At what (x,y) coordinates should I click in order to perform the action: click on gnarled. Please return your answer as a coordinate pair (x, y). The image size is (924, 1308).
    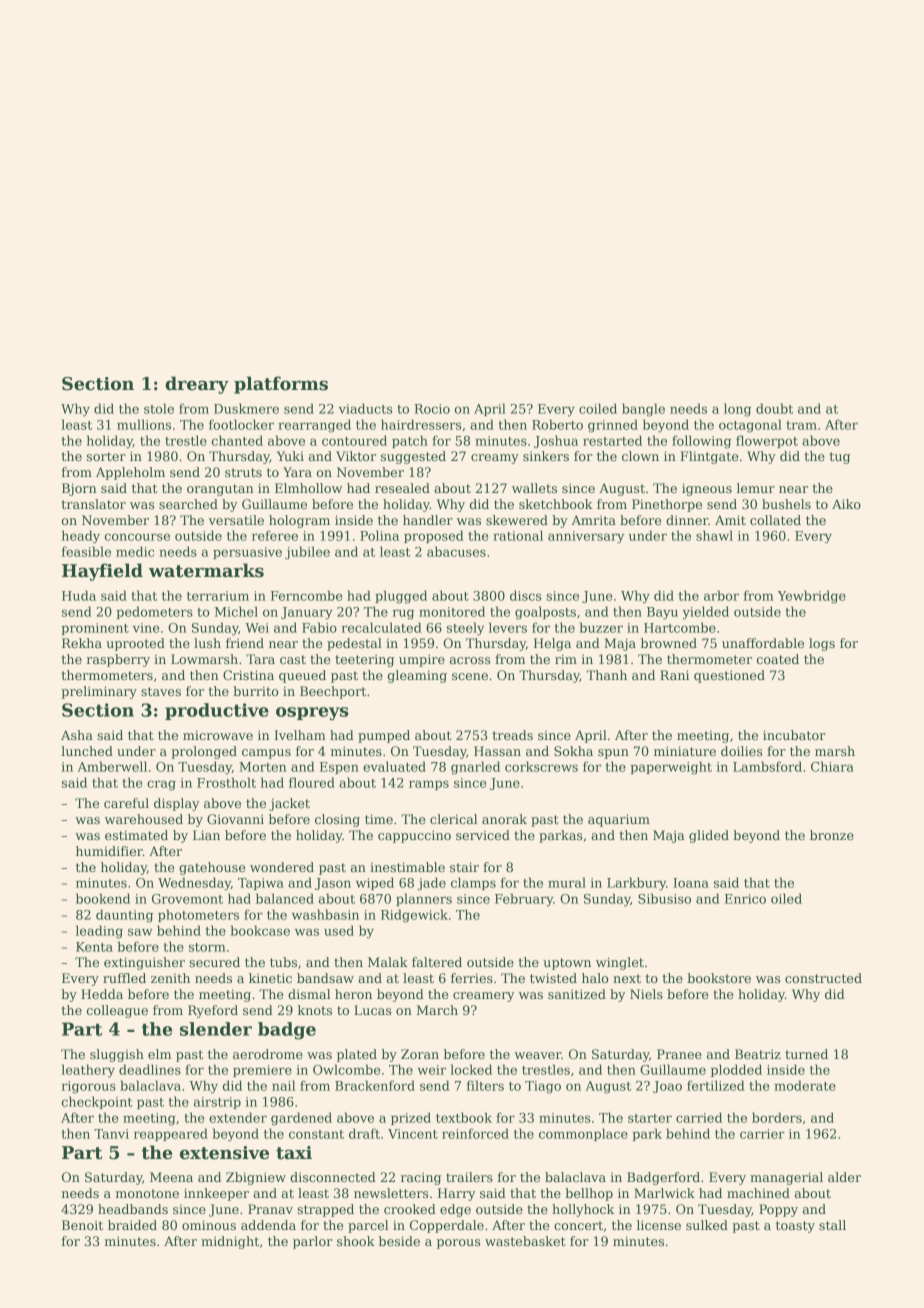
    Looking at the image, I should click on (475, 768).
